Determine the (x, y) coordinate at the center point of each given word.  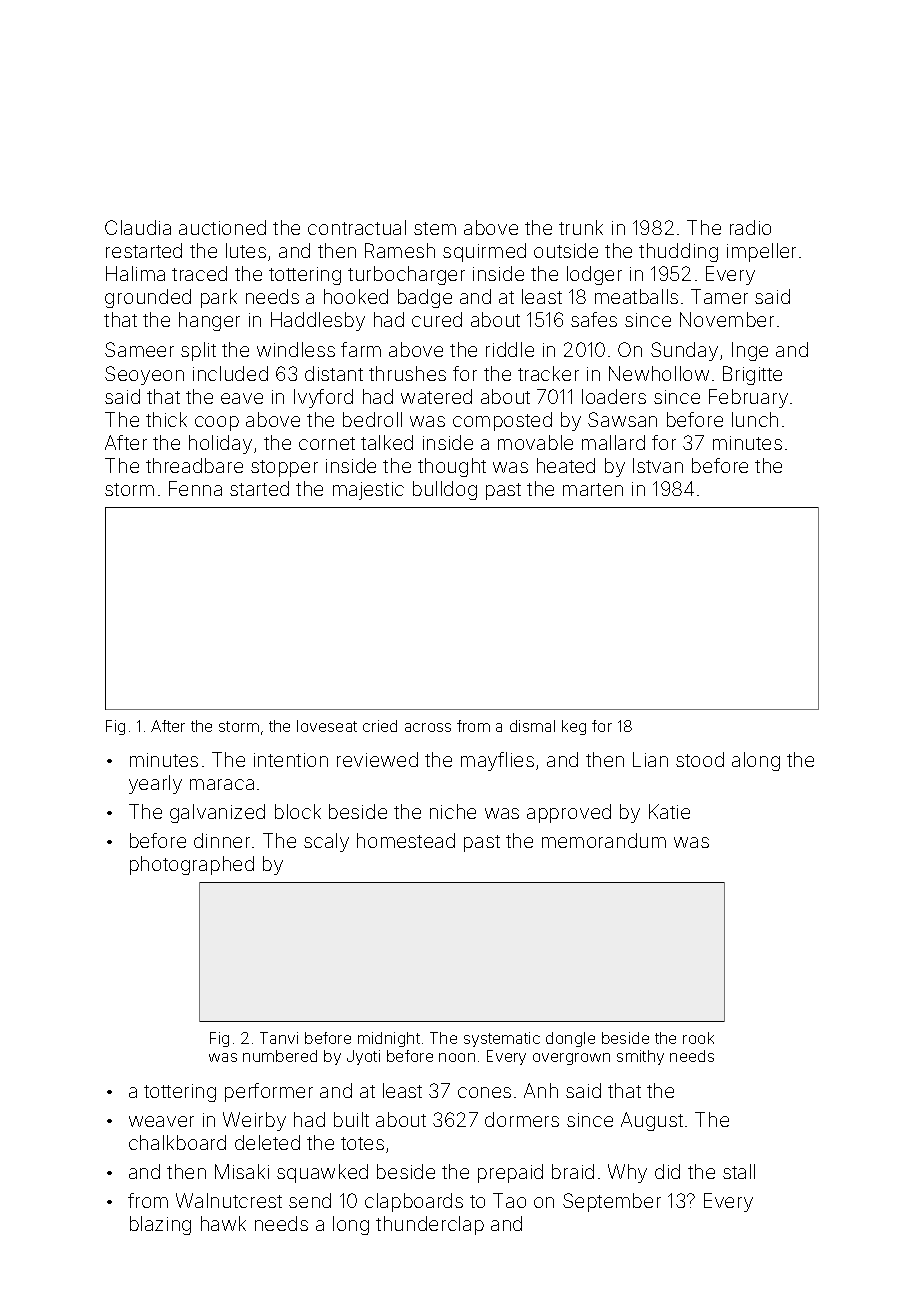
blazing (160, 1225)
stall (739, 1171)
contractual (357, 227)
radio (750, 227)
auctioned (222, 227)
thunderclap (430, 1225)
